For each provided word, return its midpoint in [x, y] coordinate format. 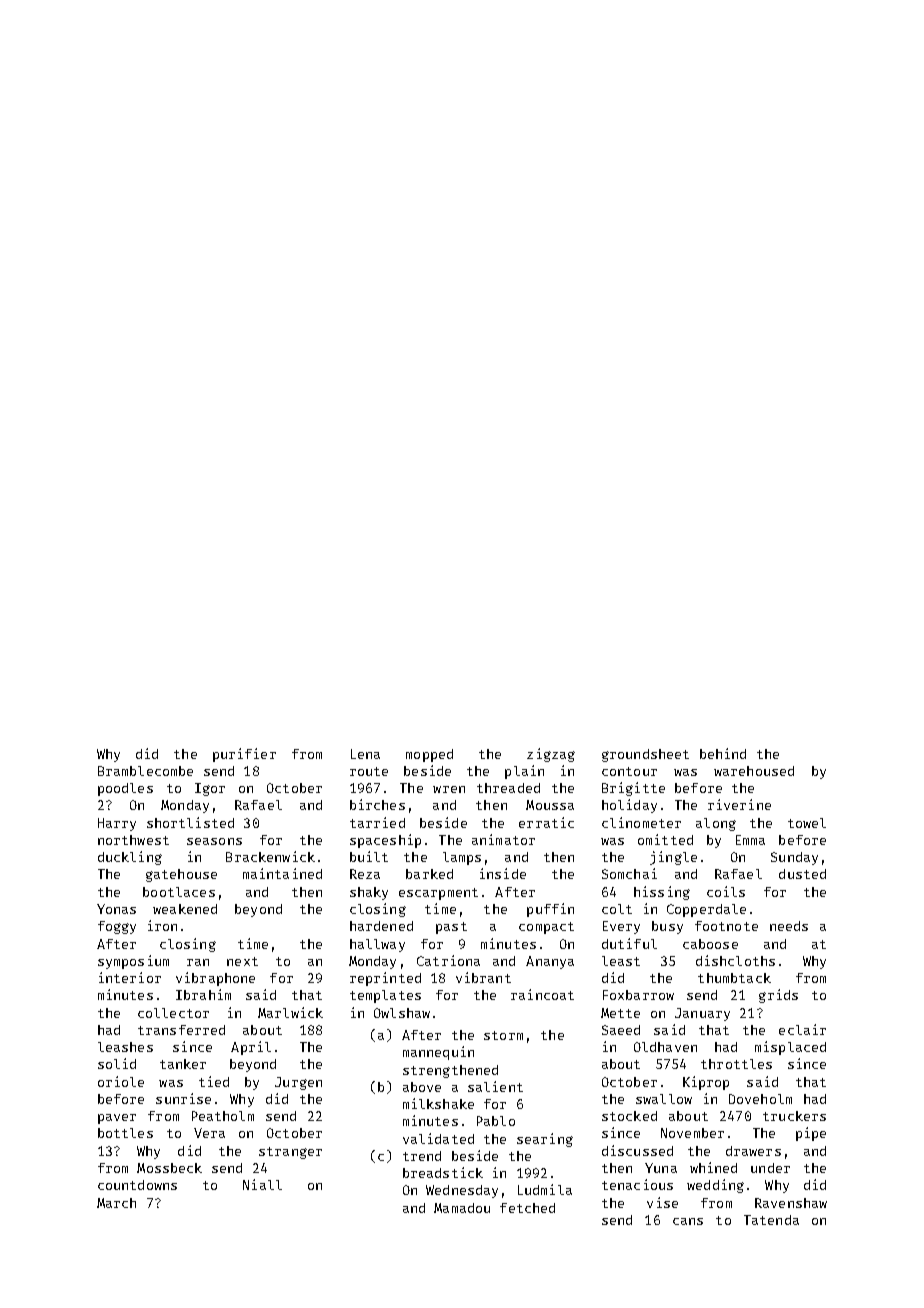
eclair [802, 1029]
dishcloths [735, 960]
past [451, 928]
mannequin [438, 1053]
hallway [377, 945]
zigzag [551, 755]
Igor [210, 789]
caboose [710, 944]
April [251, 1048]
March [116, 1203]
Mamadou [462, 1208]
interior [130, 977]
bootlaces [179, 892]
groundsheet [645, 755]
